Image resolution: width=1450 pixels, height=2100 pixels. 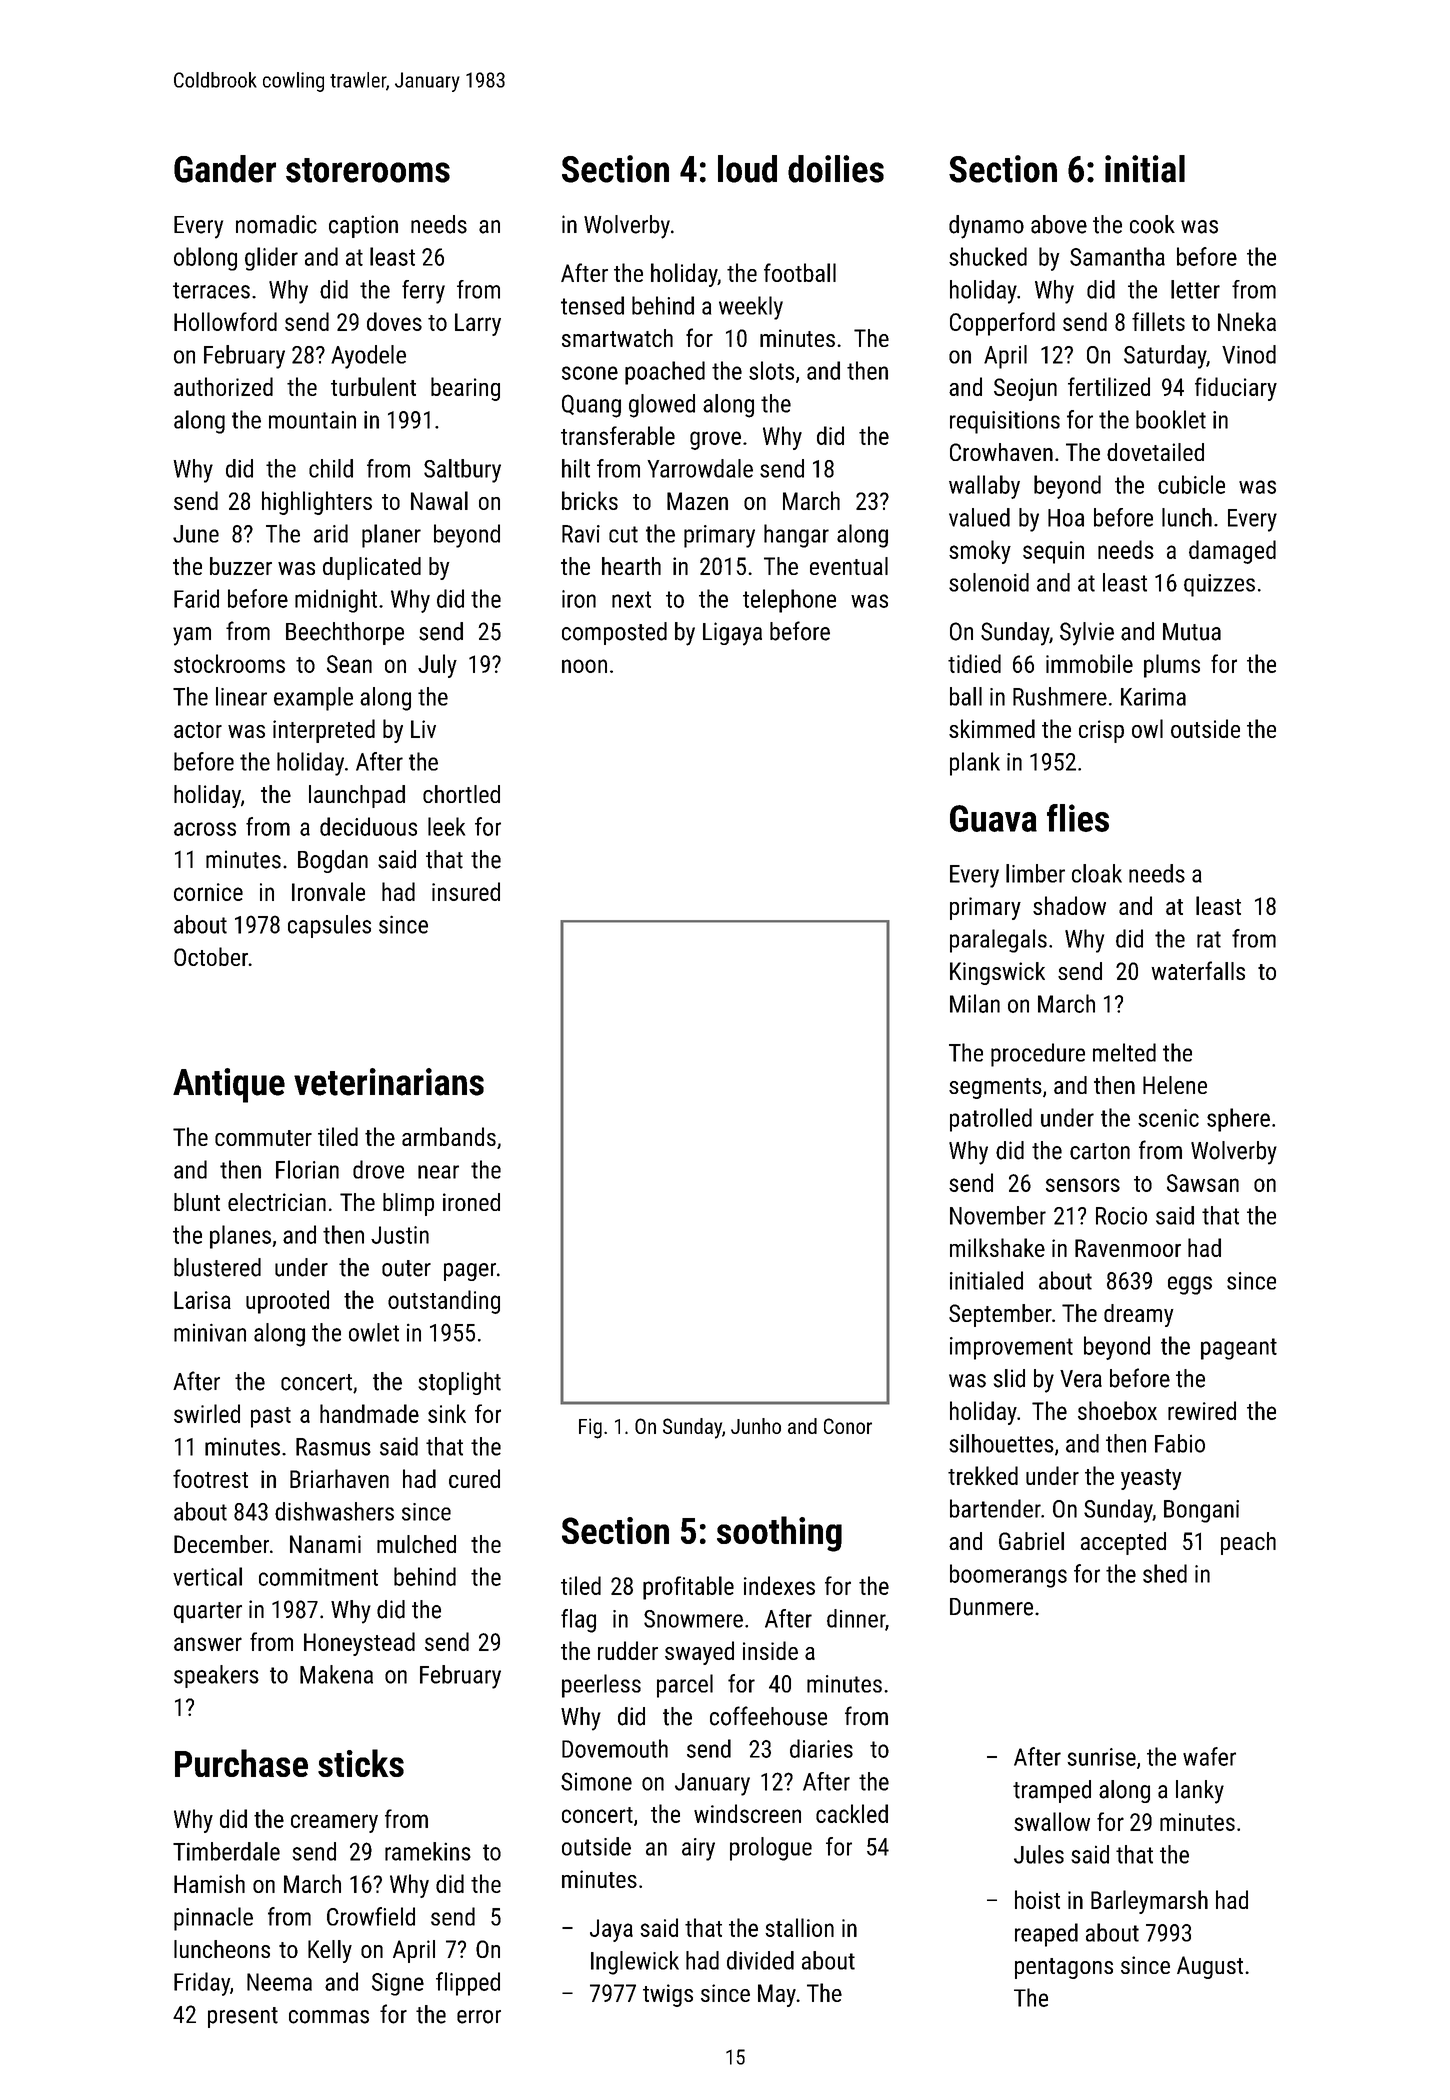 I want to click on pageant, so click(x=1239, y=1349).
